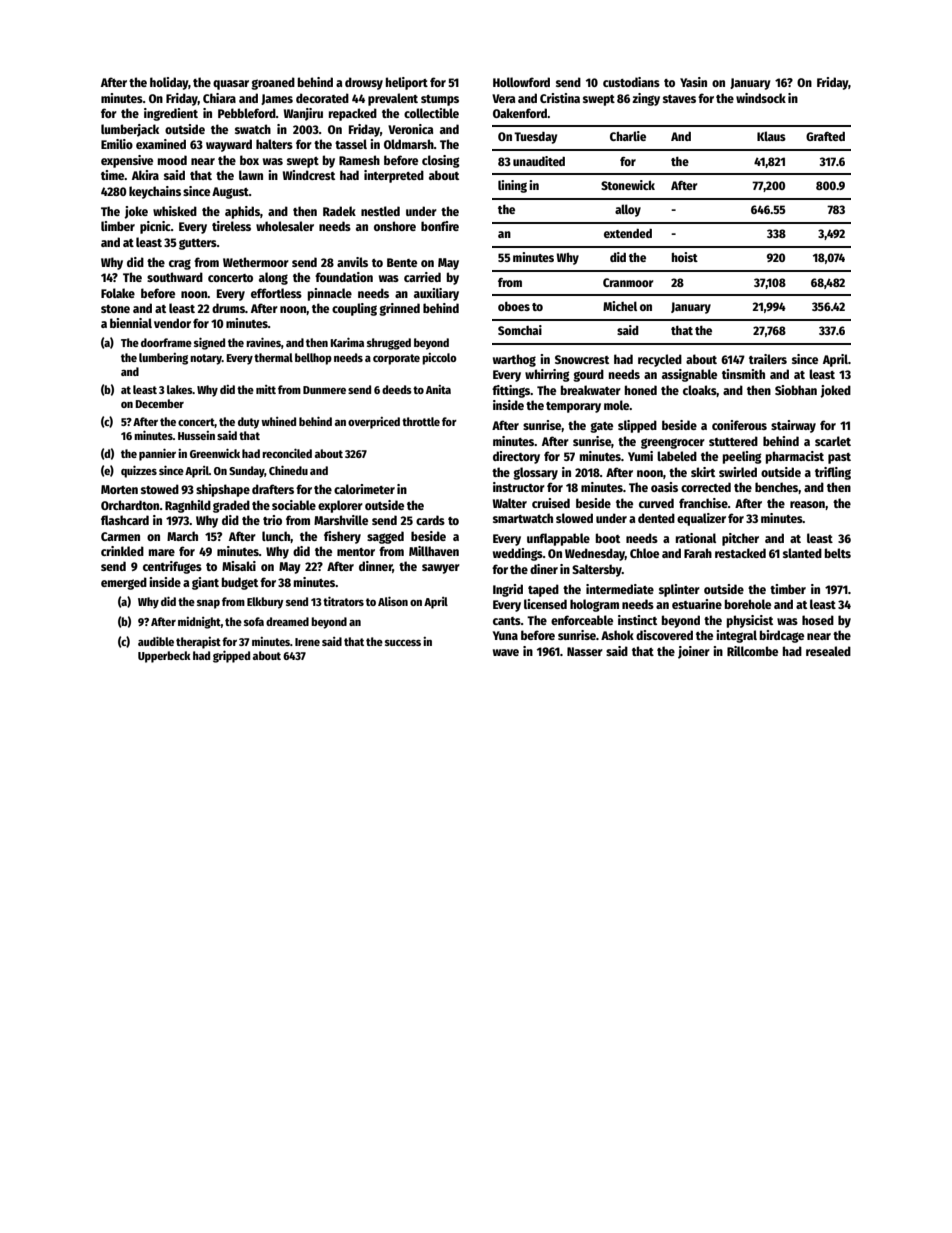 This document has height=1233, width=952. I want to click on hoist, so click(685, 257).
